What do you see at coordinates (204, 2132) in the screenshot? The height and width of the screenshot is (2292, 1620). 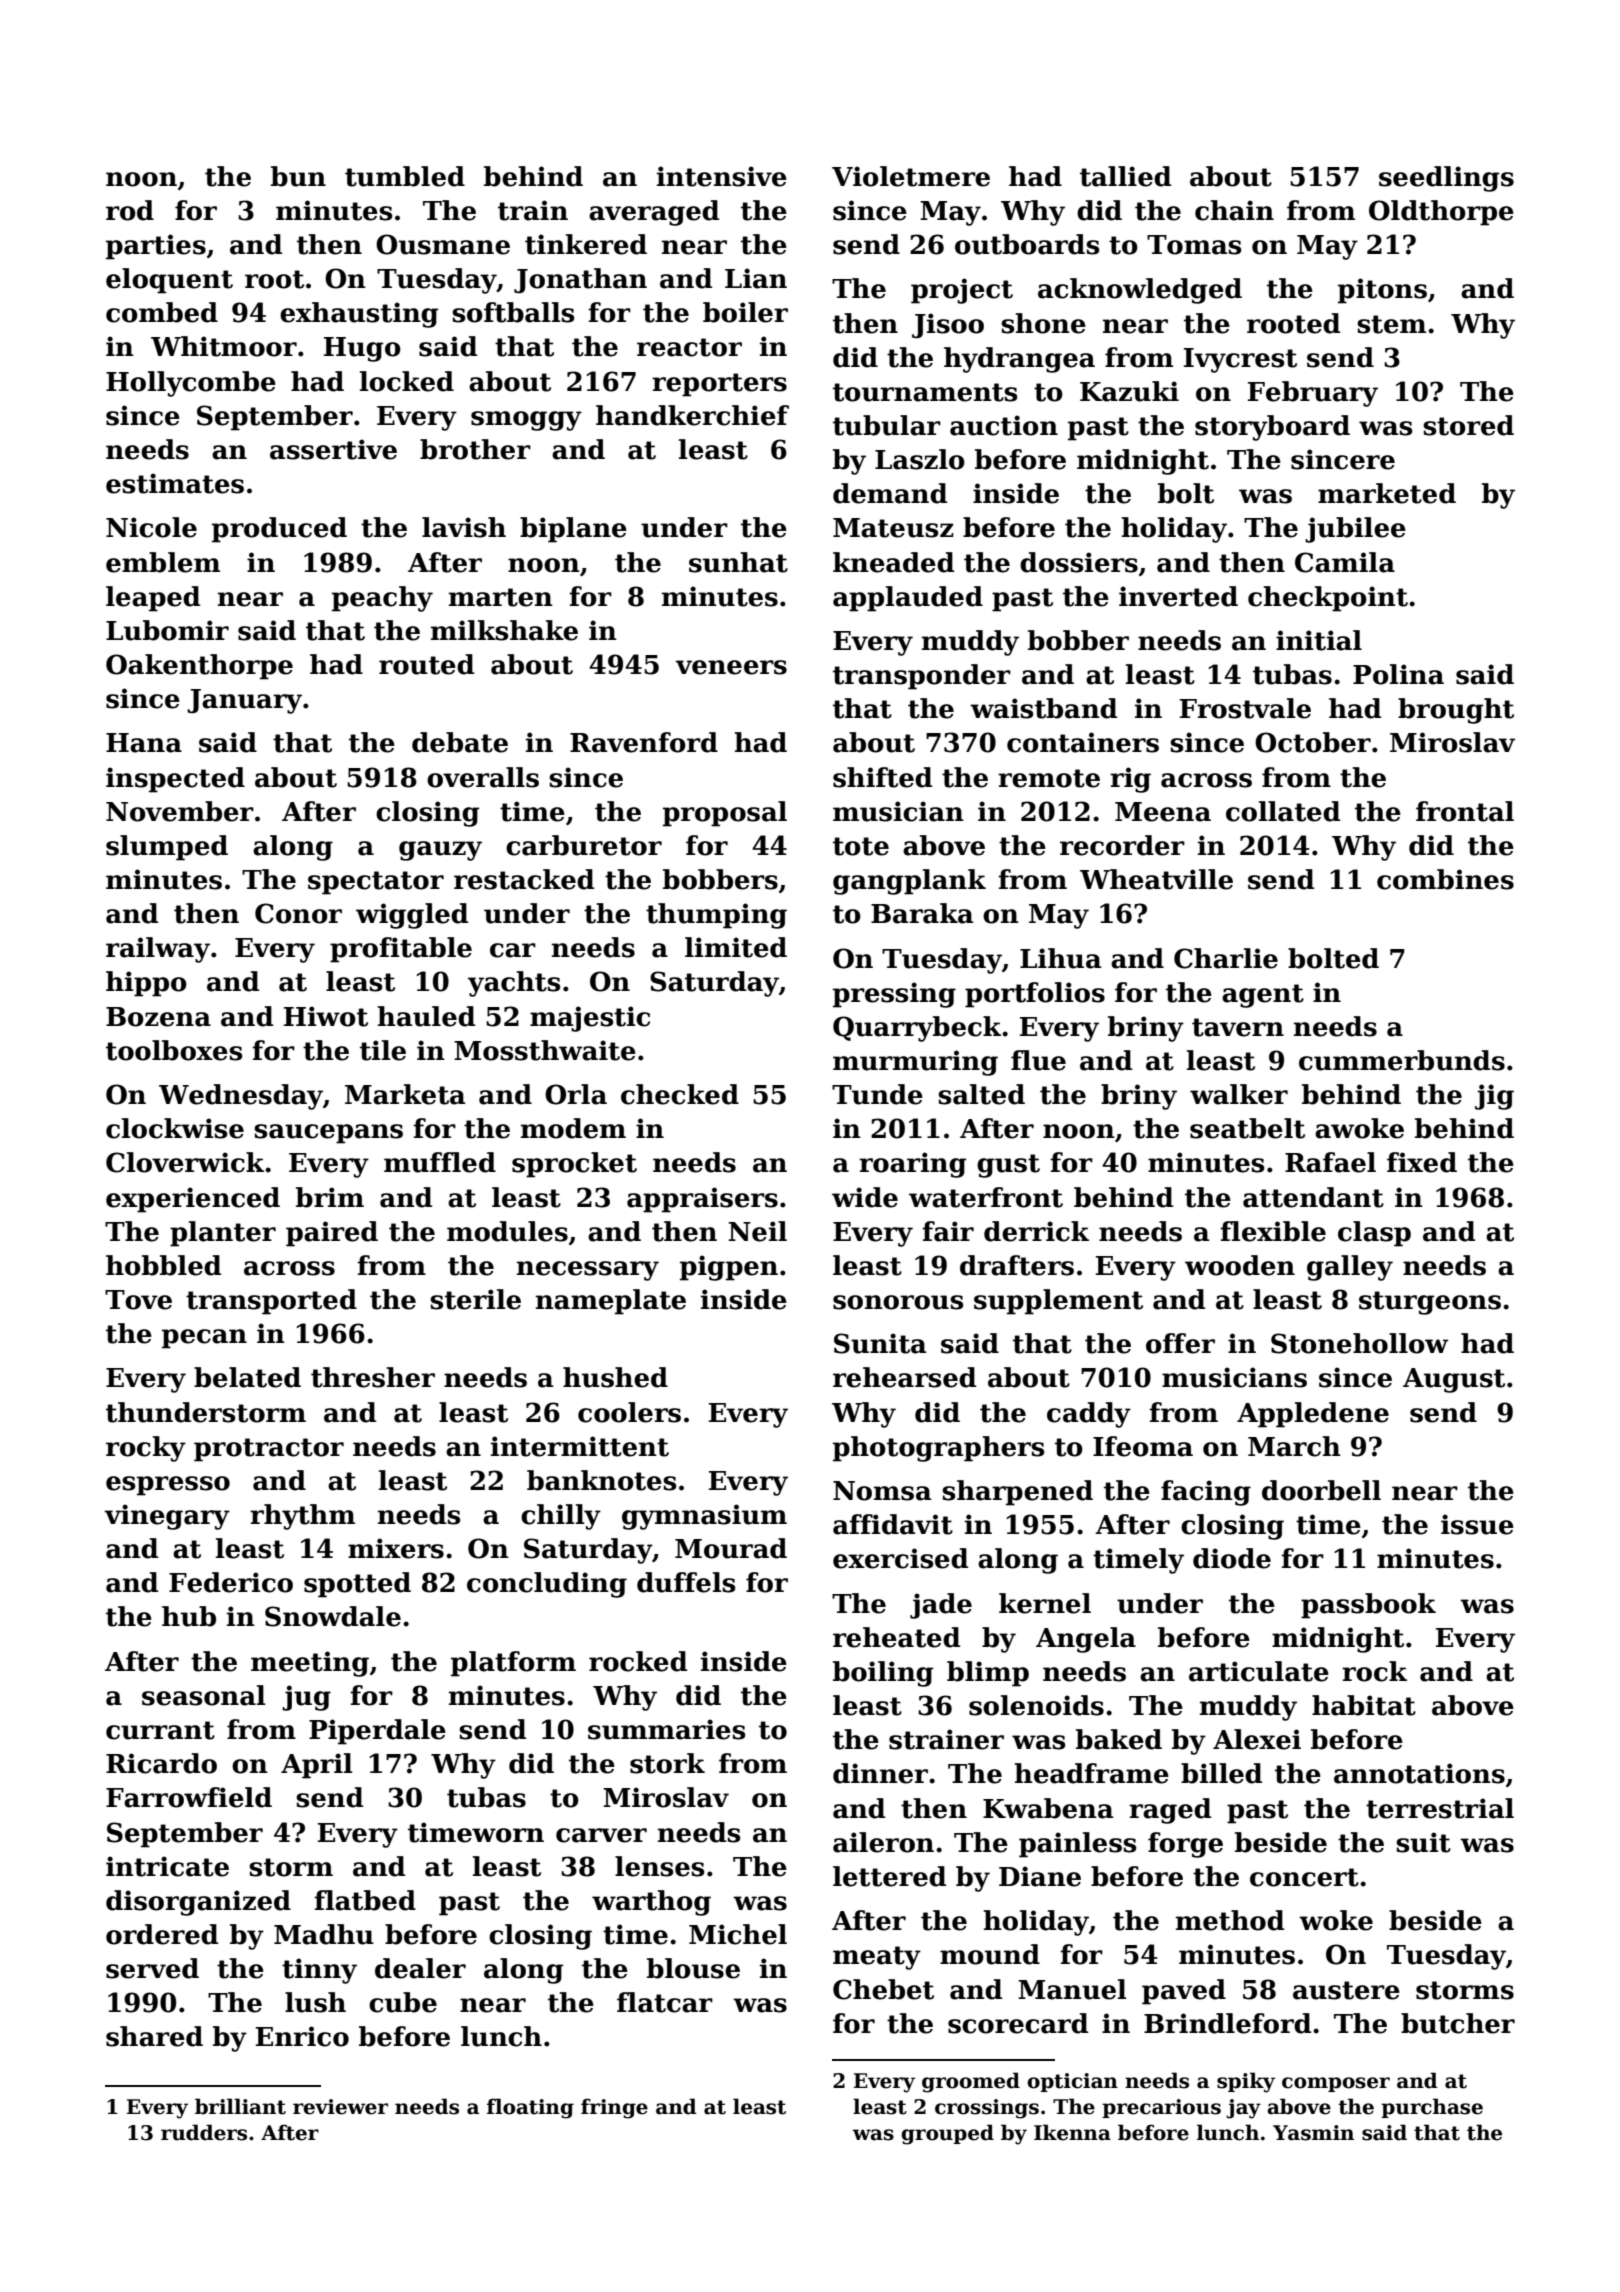 I see `rudders` at bounding box center [204, 2132].
